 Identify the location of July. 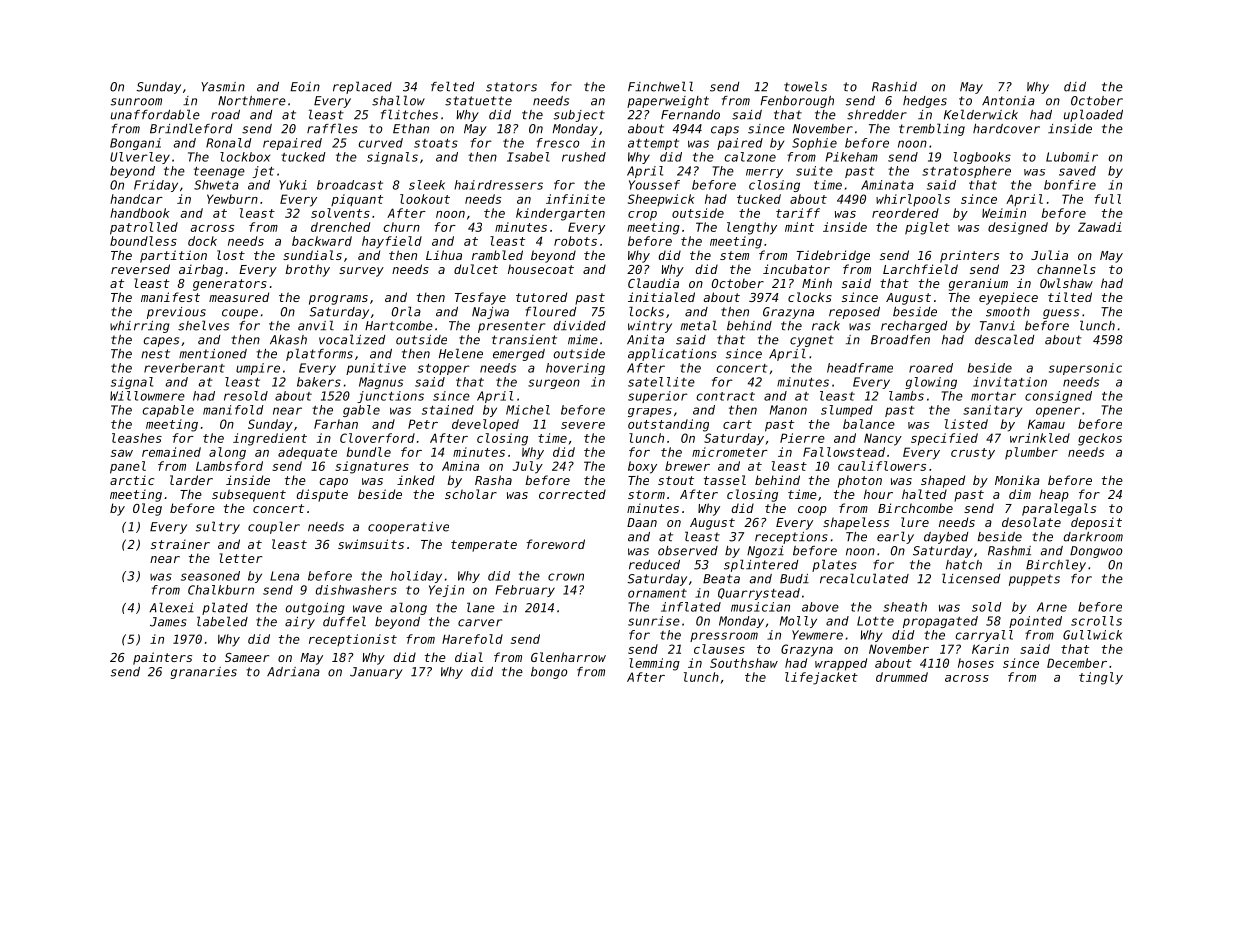
(528, 467).
